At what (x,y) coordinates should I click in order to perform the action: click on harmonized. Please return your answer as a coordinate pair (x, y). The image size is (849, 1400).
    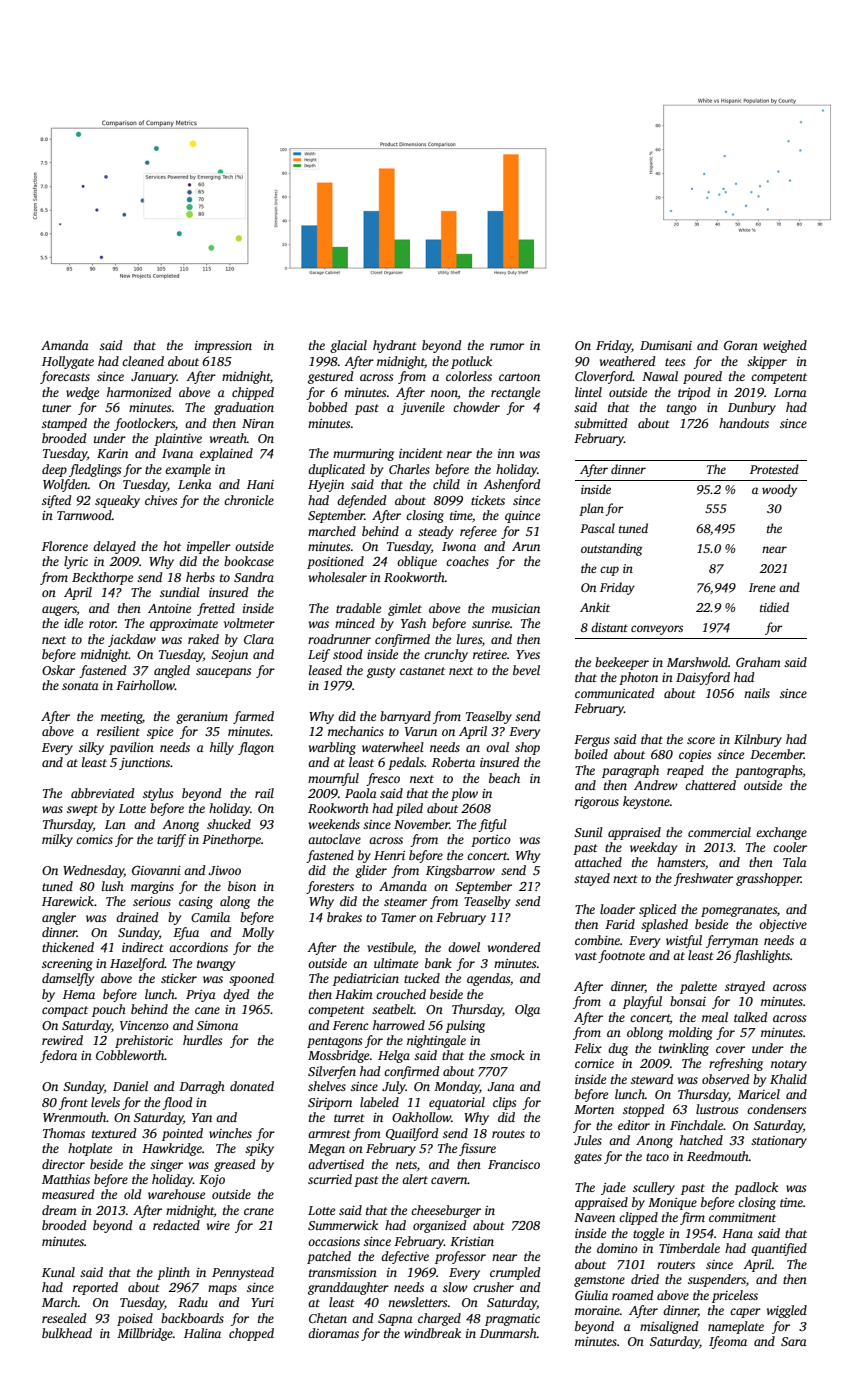
    Looking at the image, I should click on (139, 392).
